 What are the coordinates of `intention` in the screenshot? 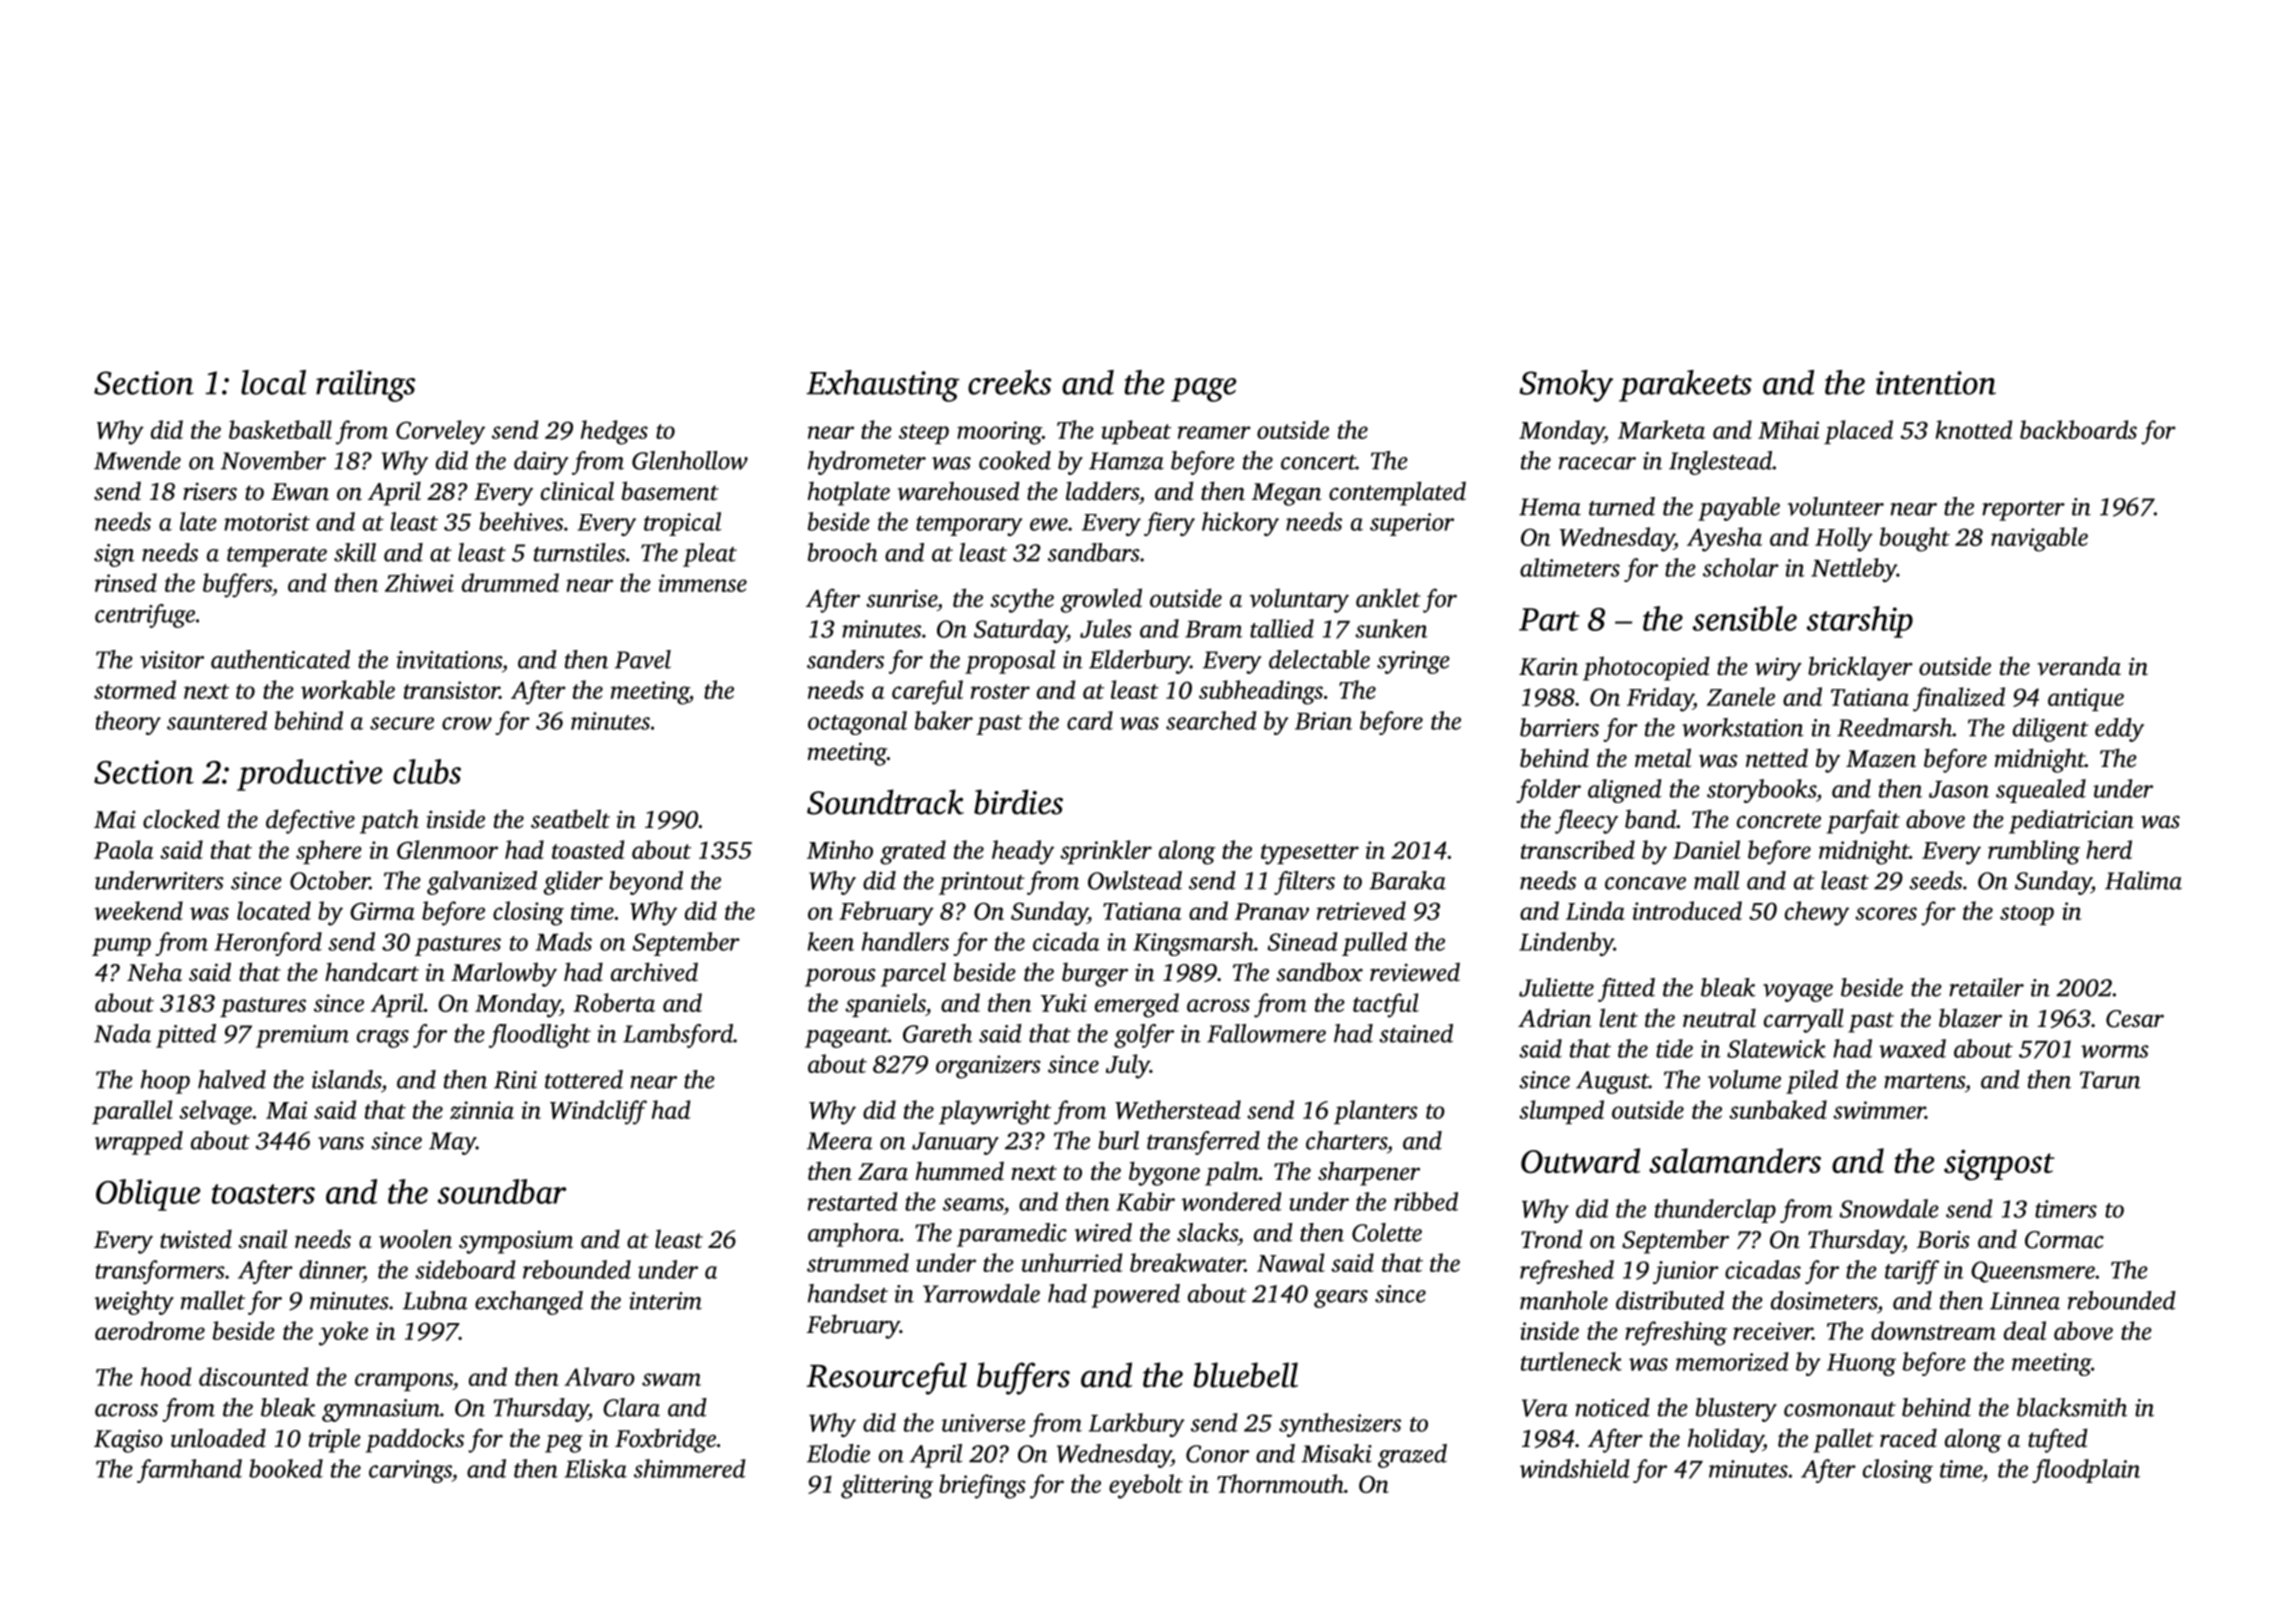 It's located at (1936, 383).
